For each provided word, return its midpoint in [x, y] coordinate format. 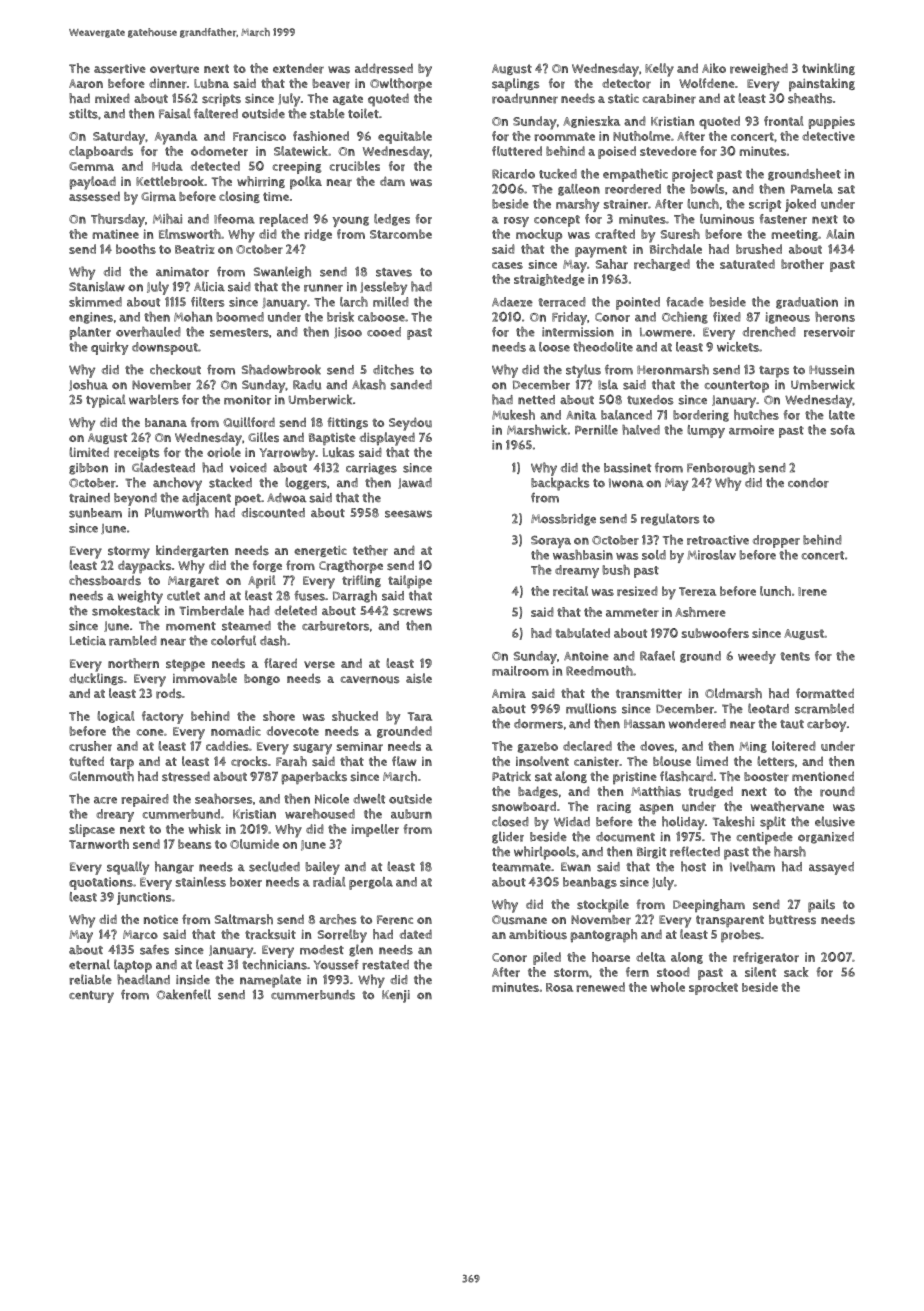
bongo [262, 679]
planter [90, 333]
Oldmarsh [733, 693]
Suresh [680, 234]
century [91, 997]
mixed [112, 98]
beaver [331, 84]
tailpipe [410, 582]
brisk [340, 317]
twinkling [828, 69]
